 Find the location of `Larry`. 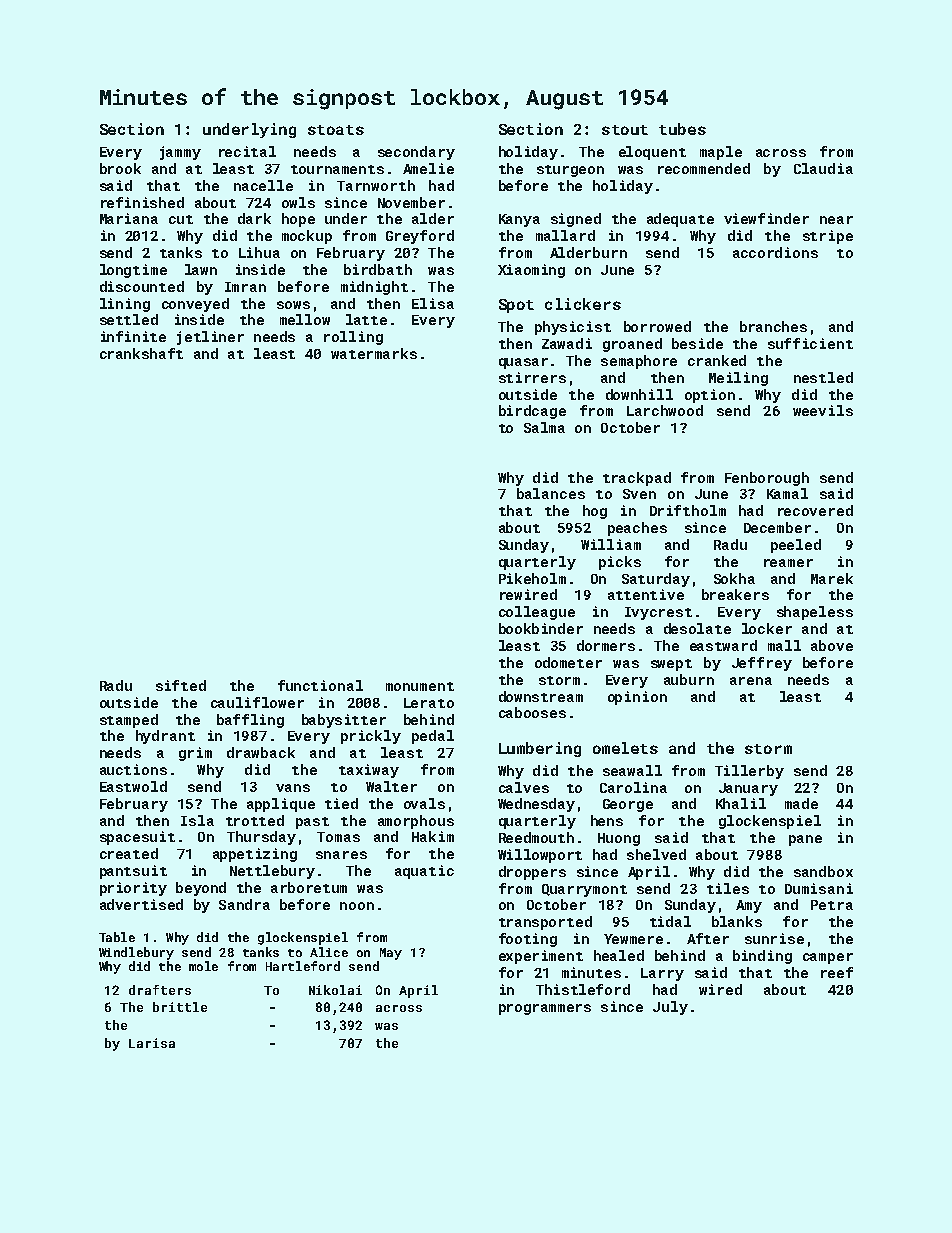

Larry is located at coordinates (662, 974).
